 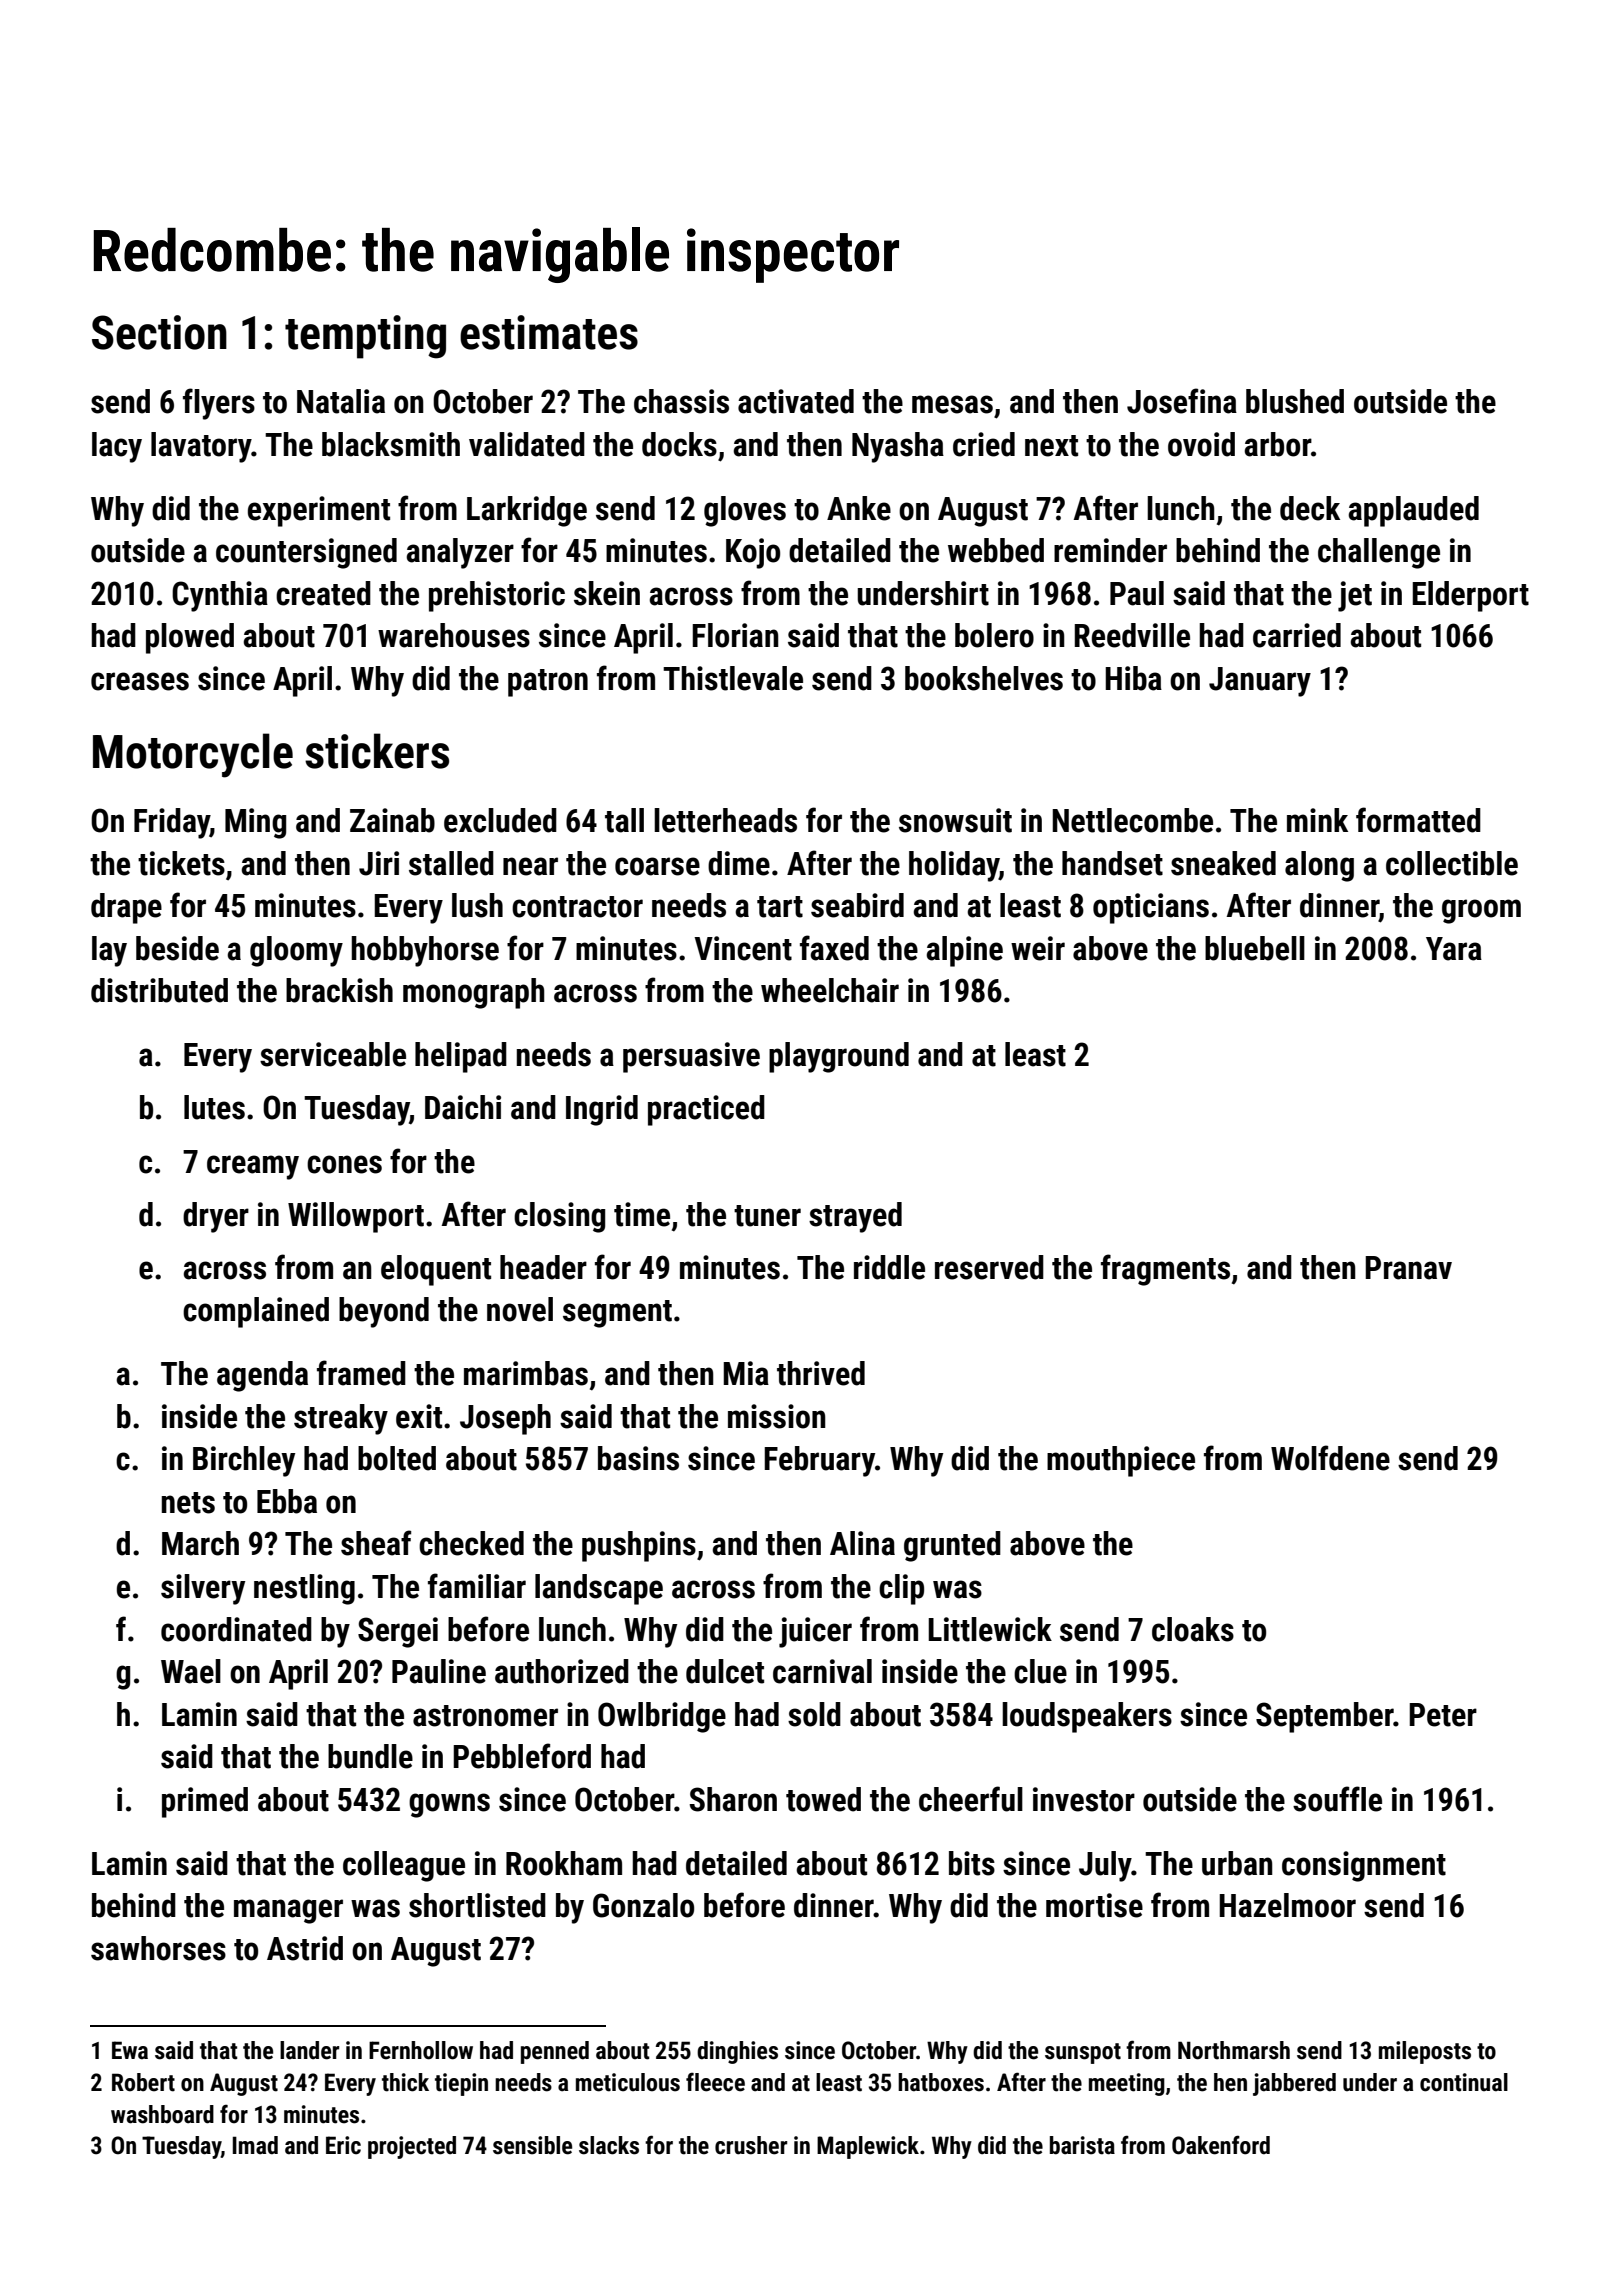 What do you see at coordinates (255, 823) in the image?
I see `Ming` at bounding box center [255, 823].
